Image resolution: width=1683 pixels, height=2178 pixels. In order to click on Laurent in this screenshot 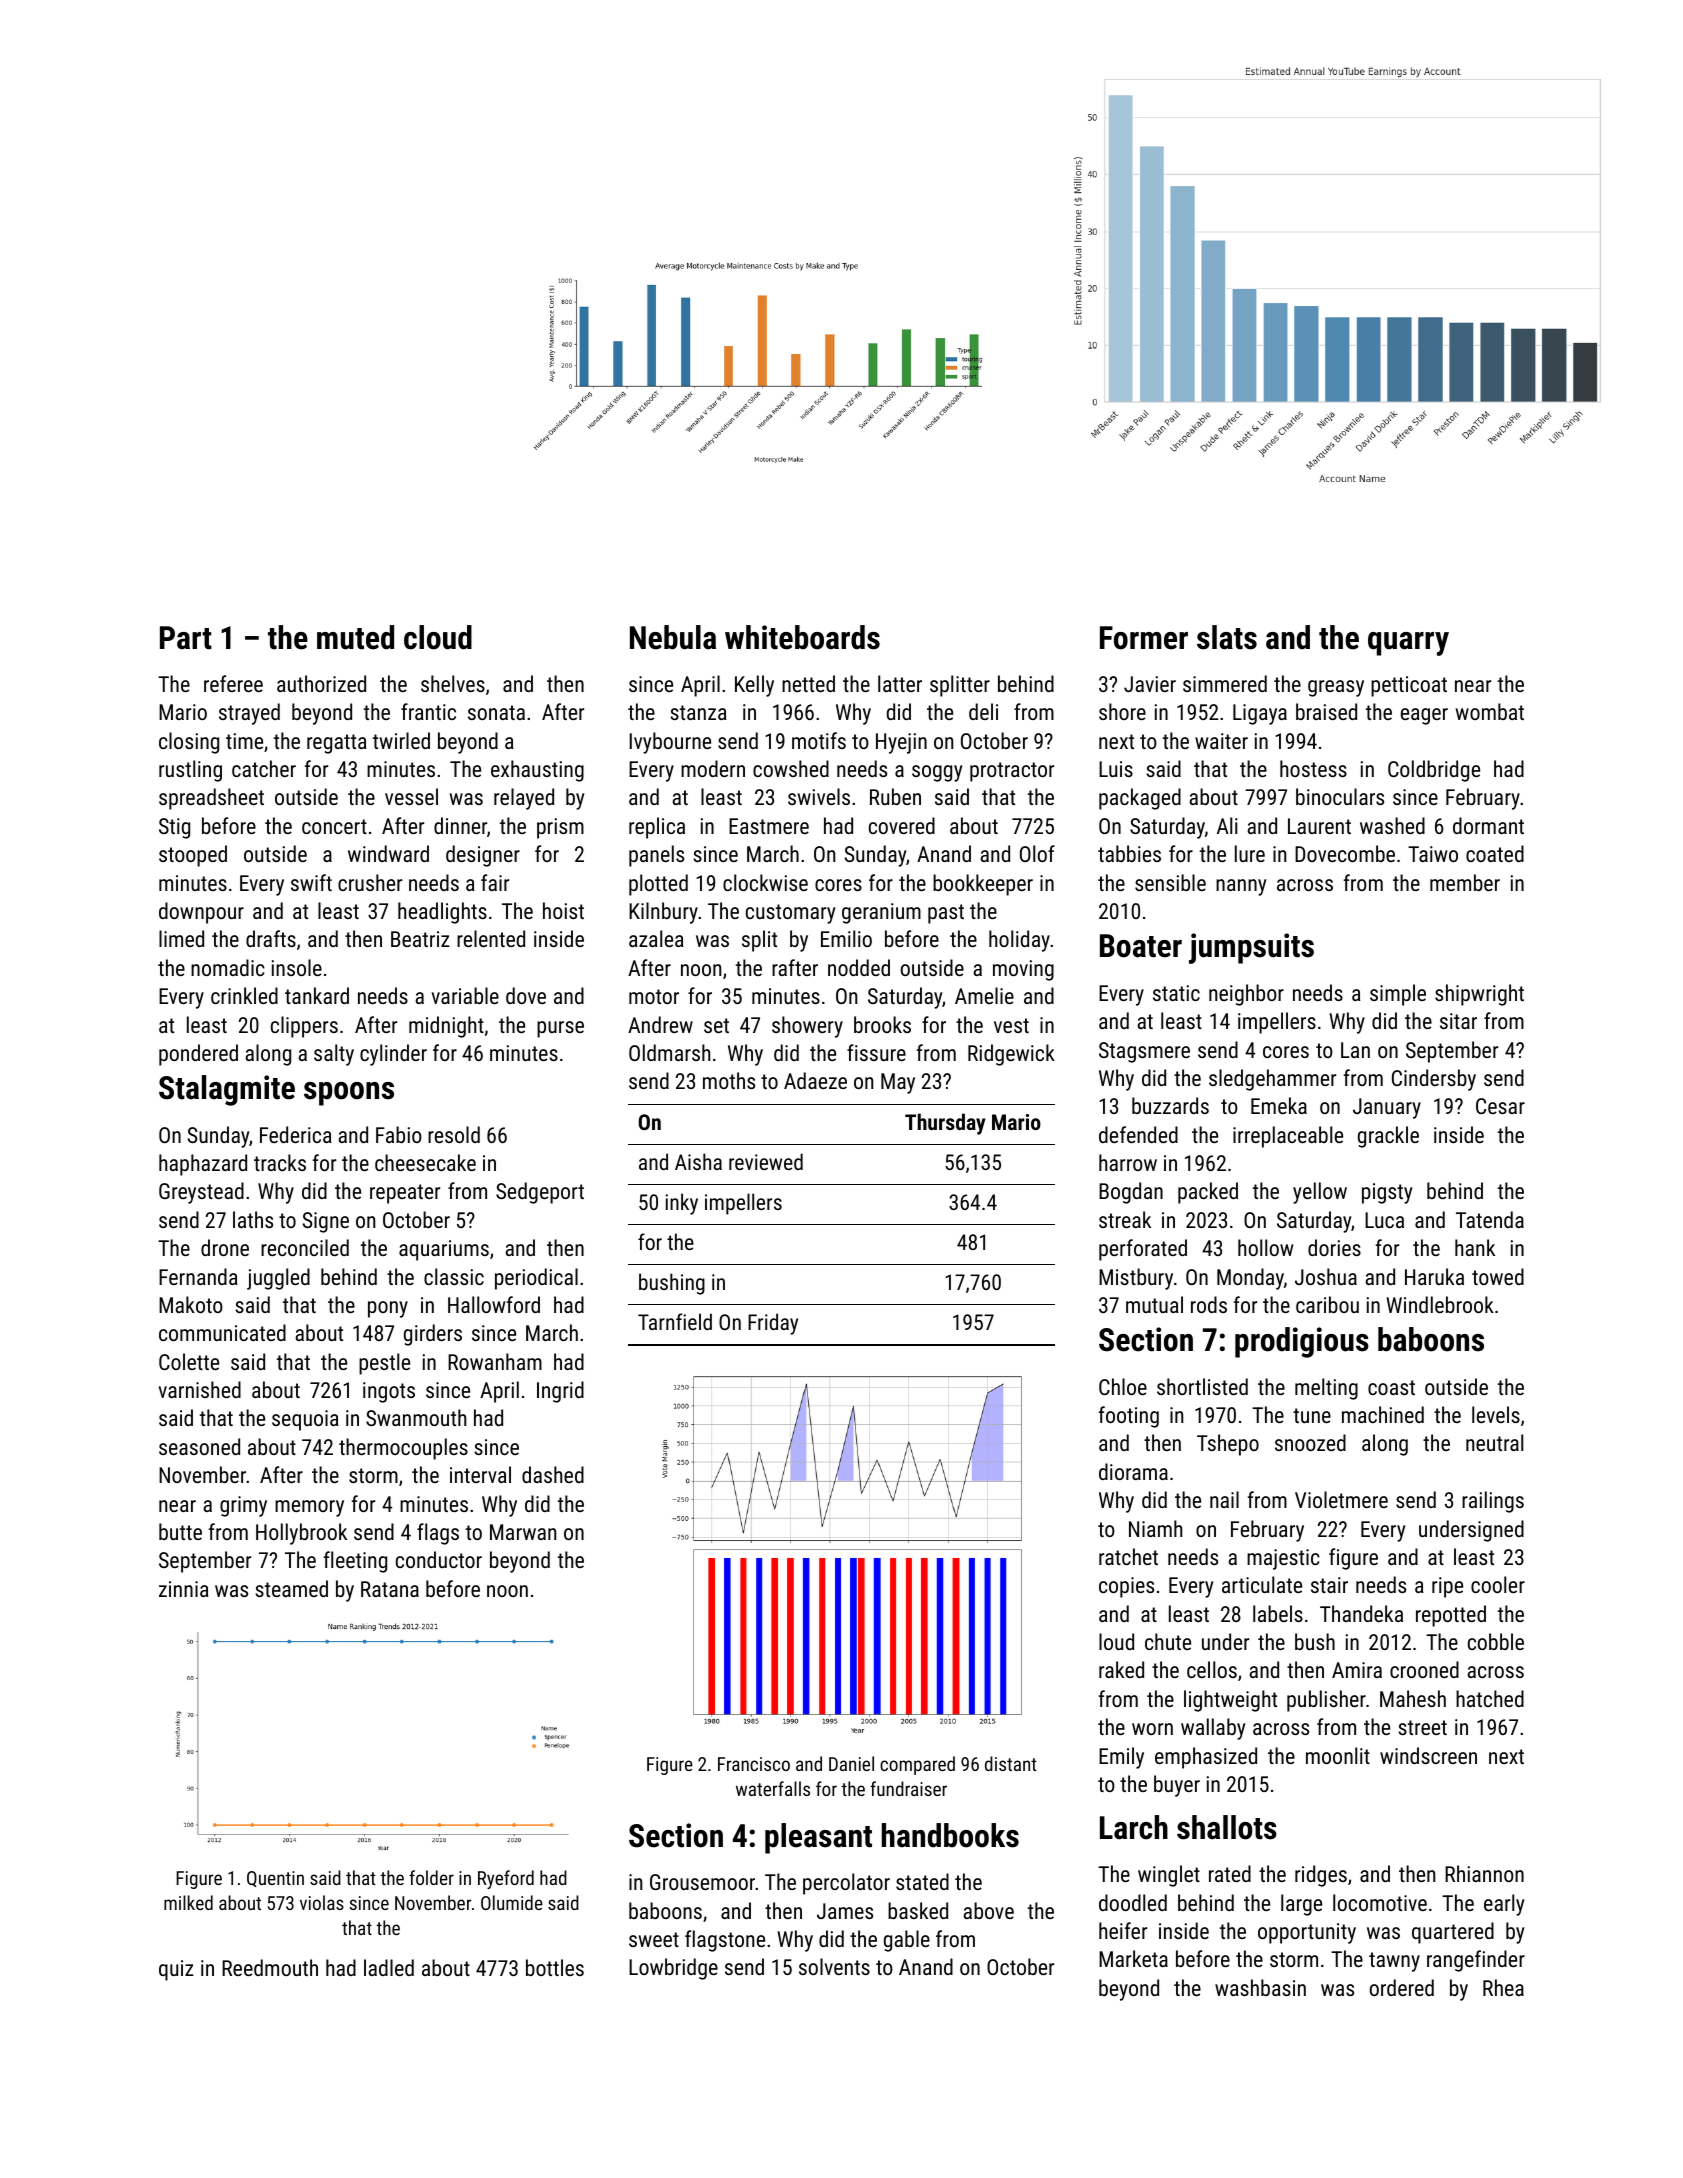, I will do `click(1319, 826)`.
